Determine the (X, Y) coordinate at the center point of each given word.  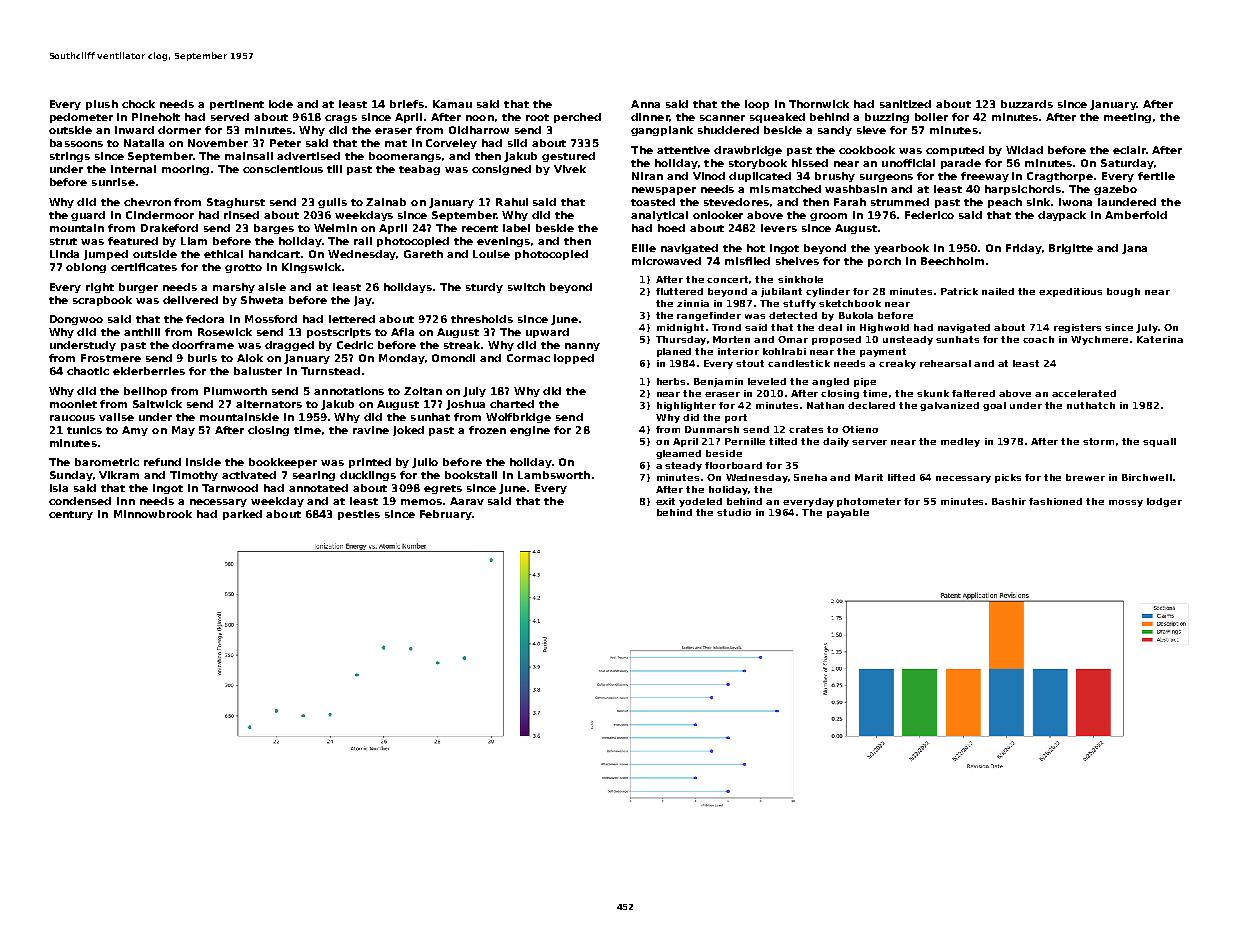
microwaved (666, 261)
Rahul (512, 202)
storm (1098, 441)
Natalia (144, 143)
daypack (1062, 216)
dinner (650, 117)
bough (1123, 292)
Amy (135, 431)
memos (421, 502)
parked (242, 515)
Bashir (1009, 501)
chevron (147, 202)
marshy (234, 288)
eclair (1129, 150)
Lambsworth (554, 475)
